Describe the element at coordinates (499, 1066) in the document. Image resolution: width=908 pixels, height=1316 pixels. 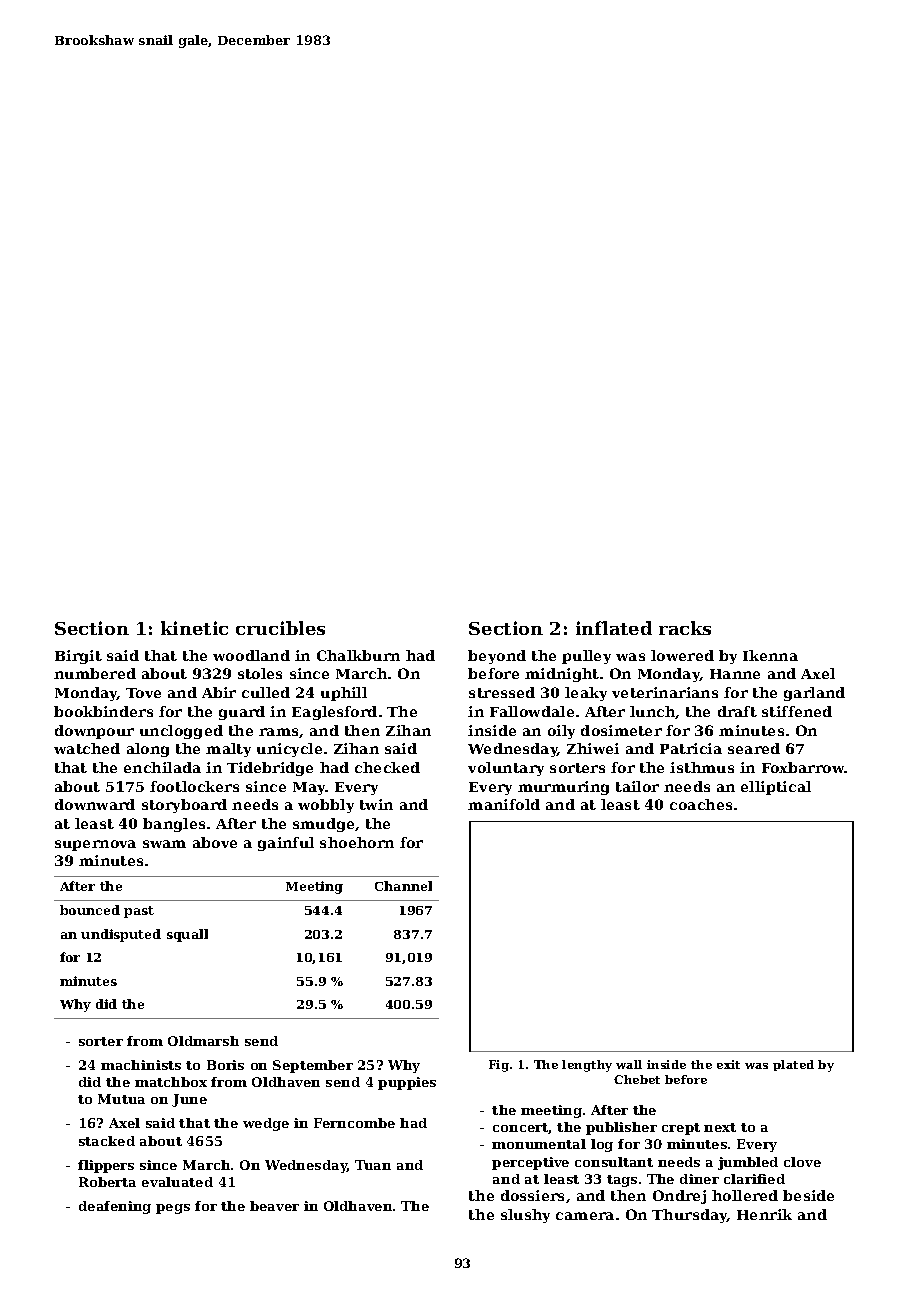
I see `Fig` at that location.
